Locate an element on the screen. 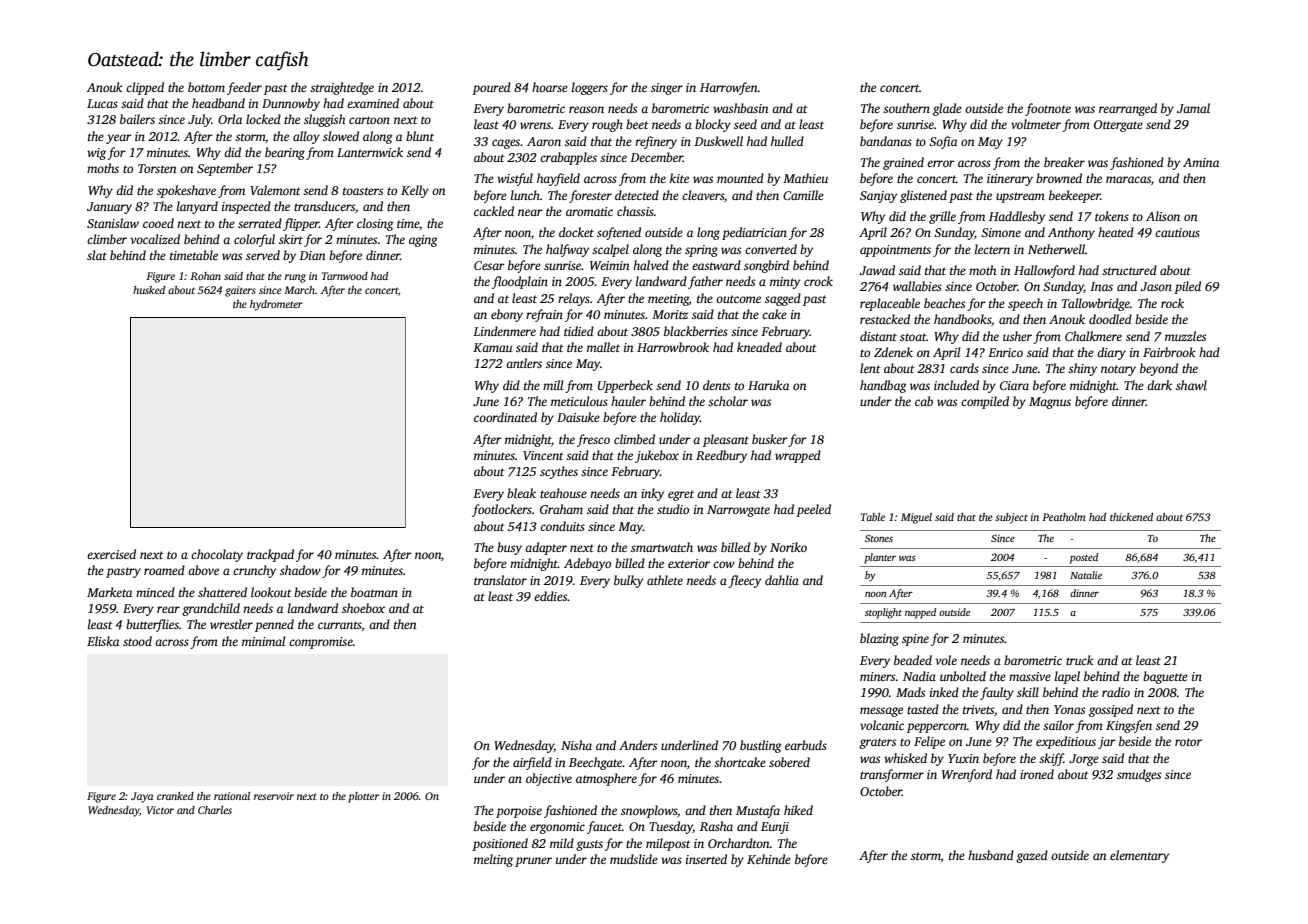 This screenshot has height=924, width=1308. husked is located at coordinates (149, 290).
